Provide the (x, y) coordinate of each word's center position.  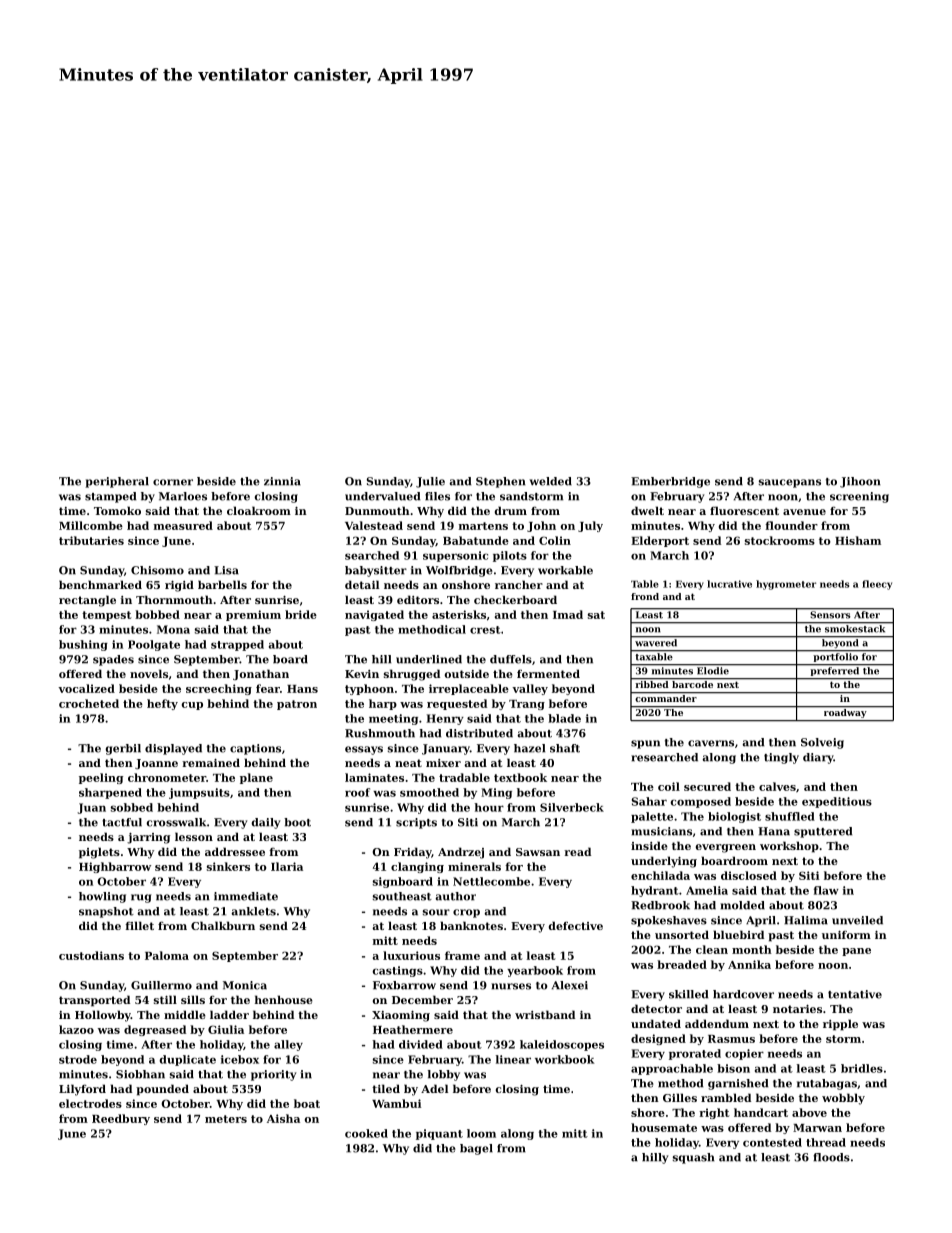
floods (831, 1157)
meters (226, 1119)
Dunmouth (377, 510)
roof (357, 792)
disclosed (749, 875)
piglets (99, 853)
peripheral (117, 482)
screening (859, 497)
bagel (476, 1149)
